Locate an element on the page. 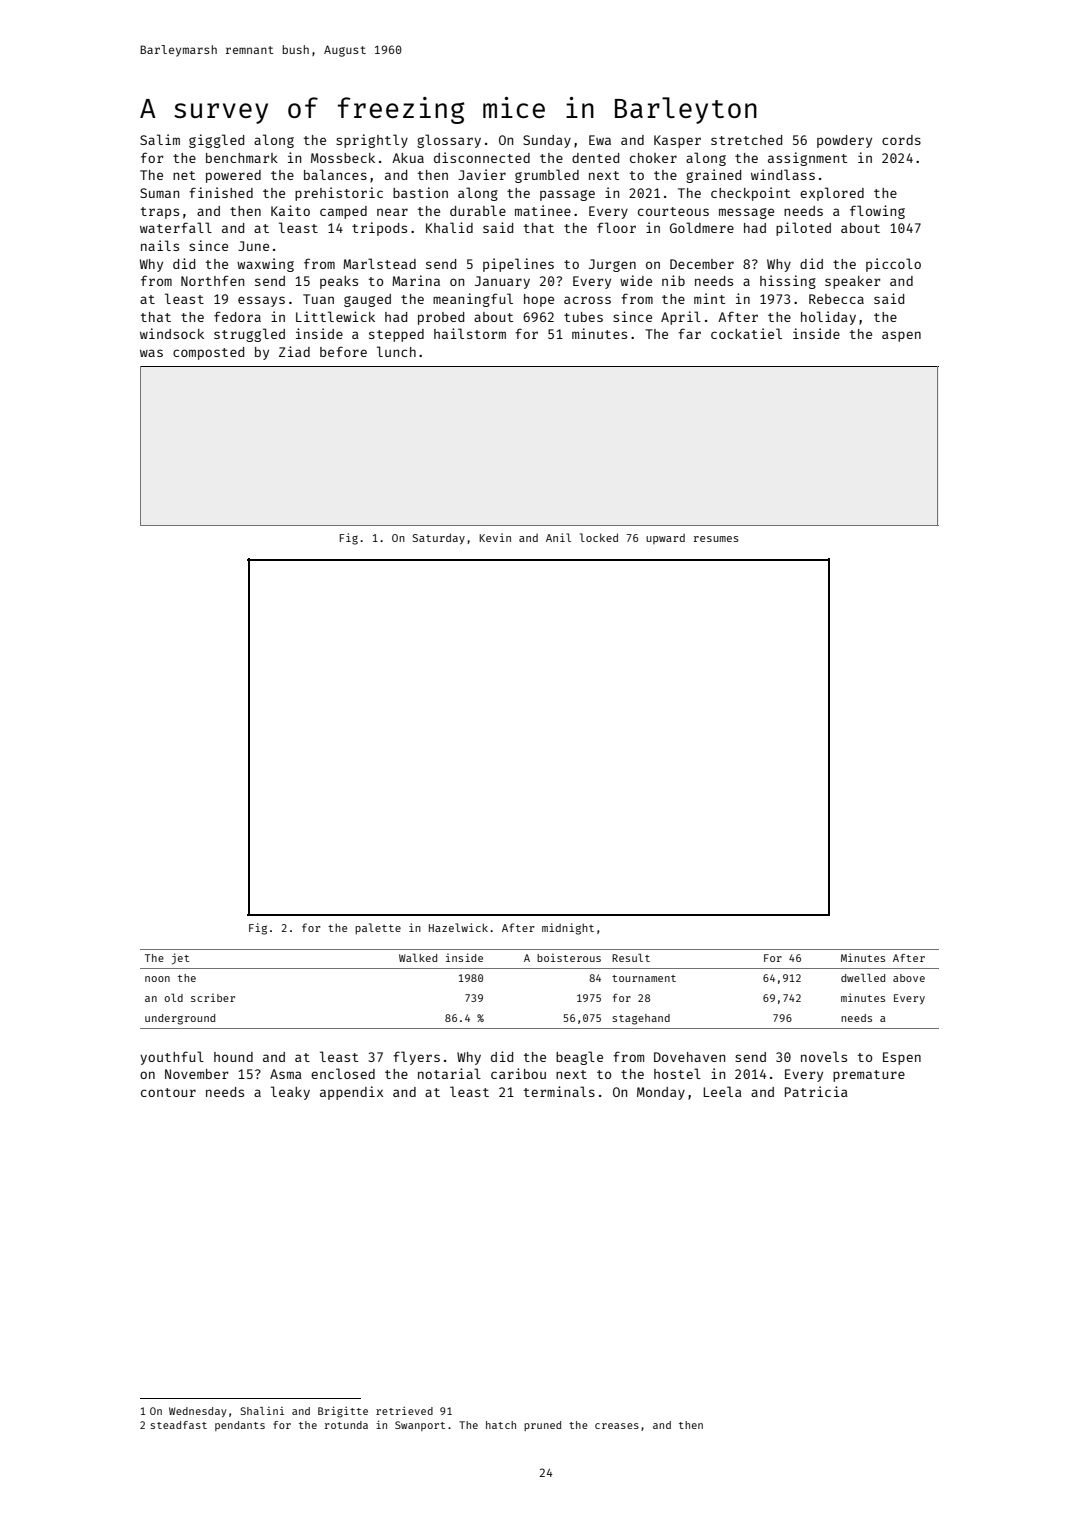 The image size is (1078, 1525). Saturday is located at coordinates (439, 539).
